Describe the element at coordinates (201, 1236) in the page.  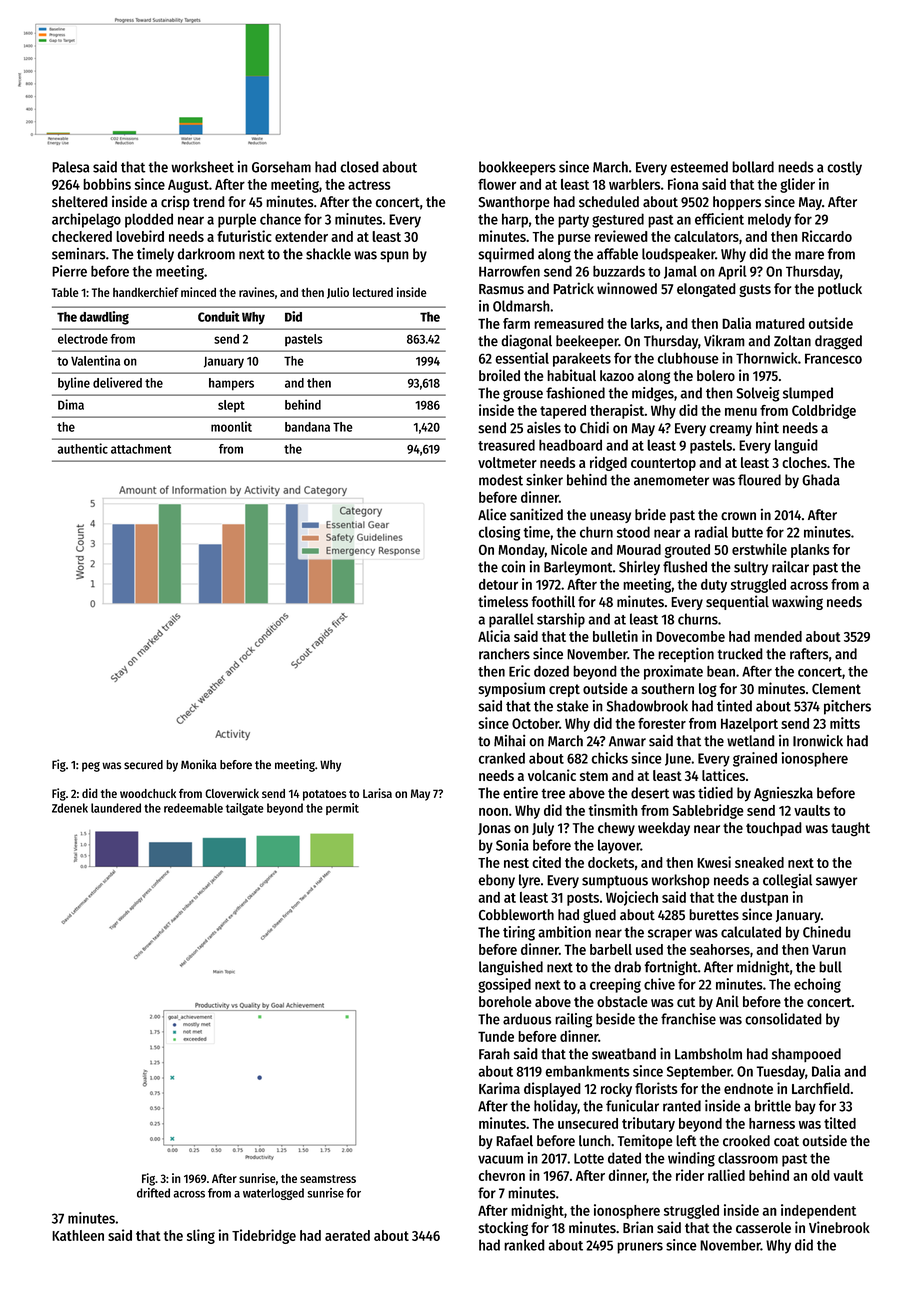
I see `sling` at that location.
